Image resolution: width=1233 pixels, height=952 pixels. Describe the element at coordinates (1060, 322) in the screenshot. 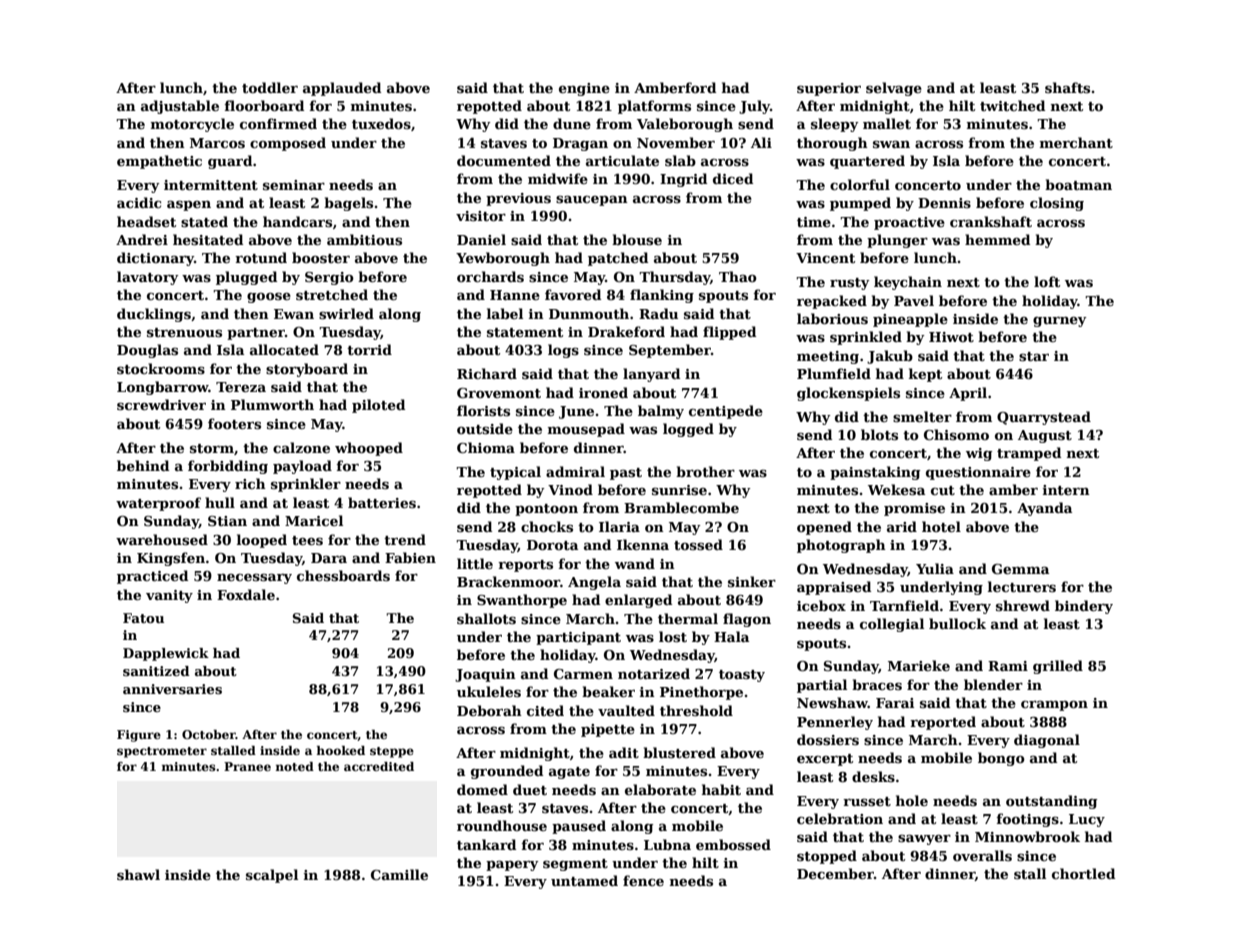

I see `gurney` at that location.
